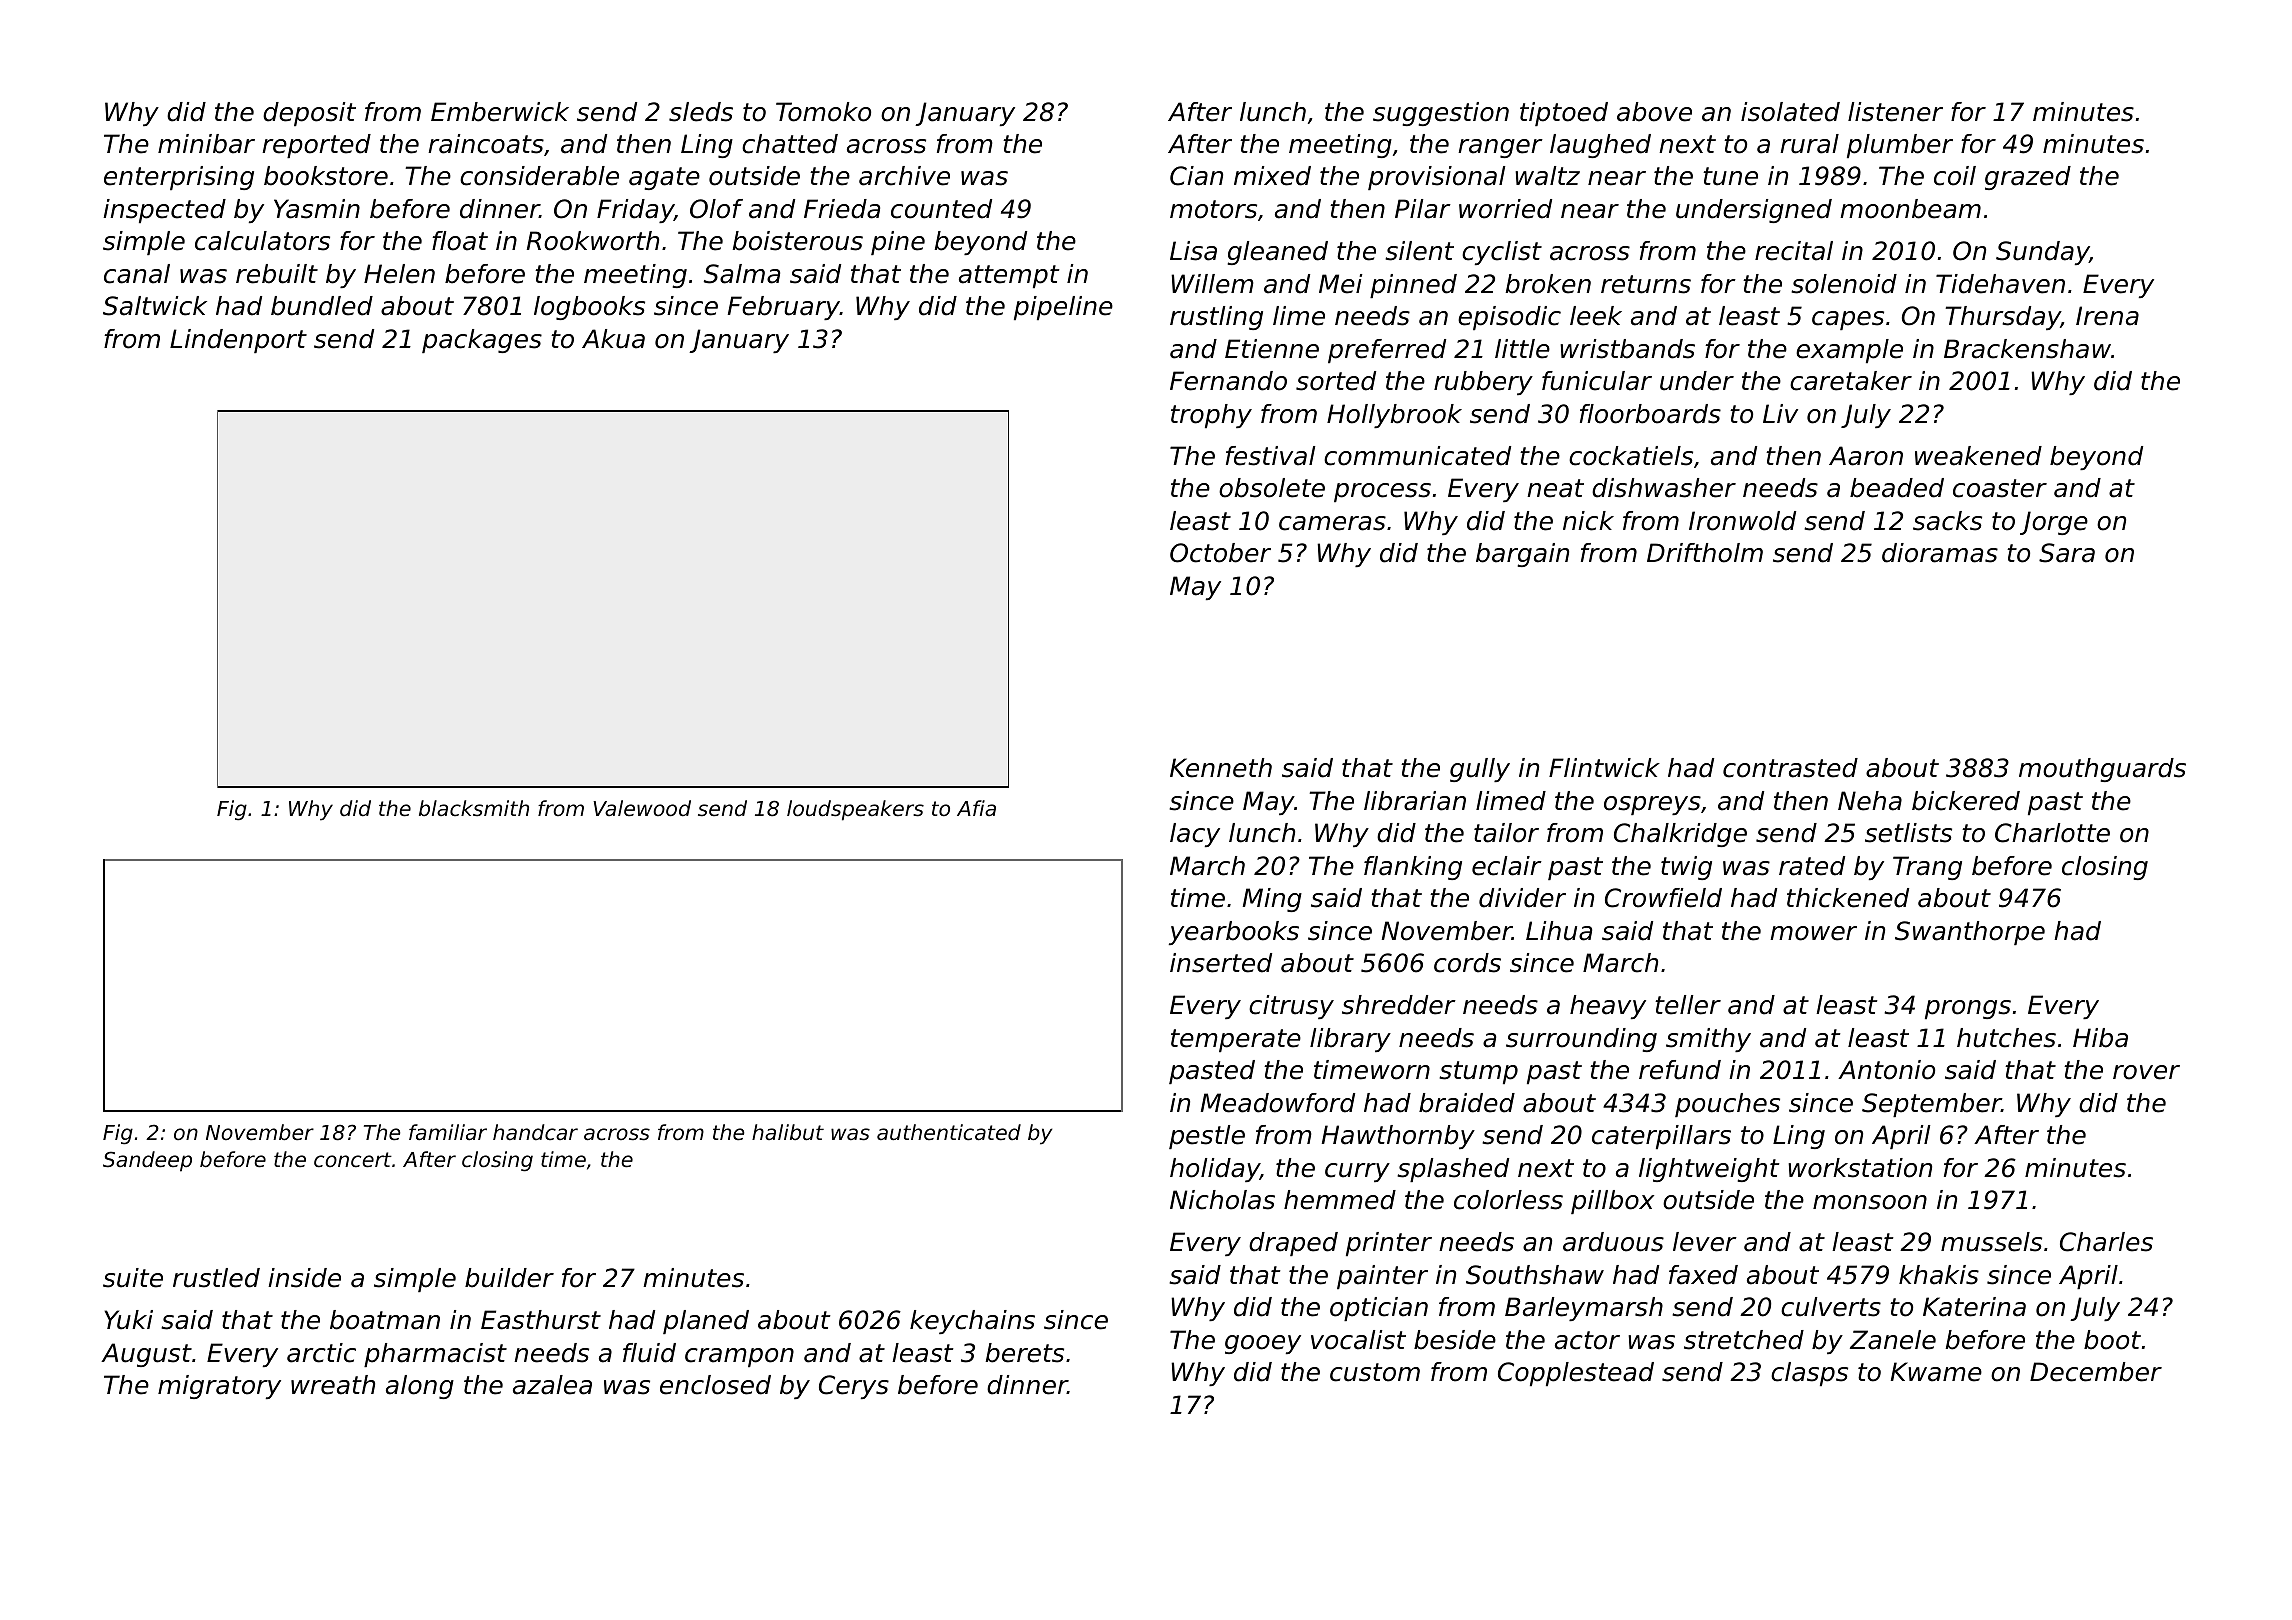 This image has width=2292, height=1620. I want to click on Akua, so click(613, 339).
